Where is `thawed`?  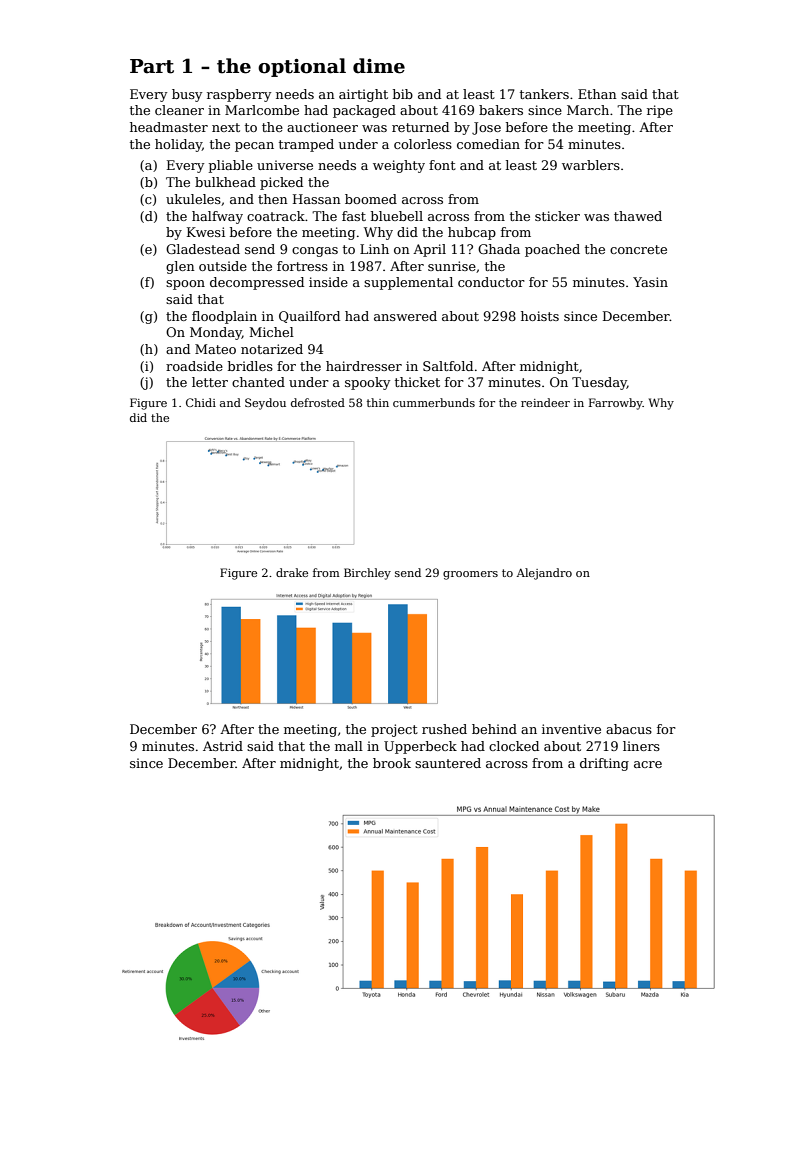 thawed is located at coordinates (638, 216).
